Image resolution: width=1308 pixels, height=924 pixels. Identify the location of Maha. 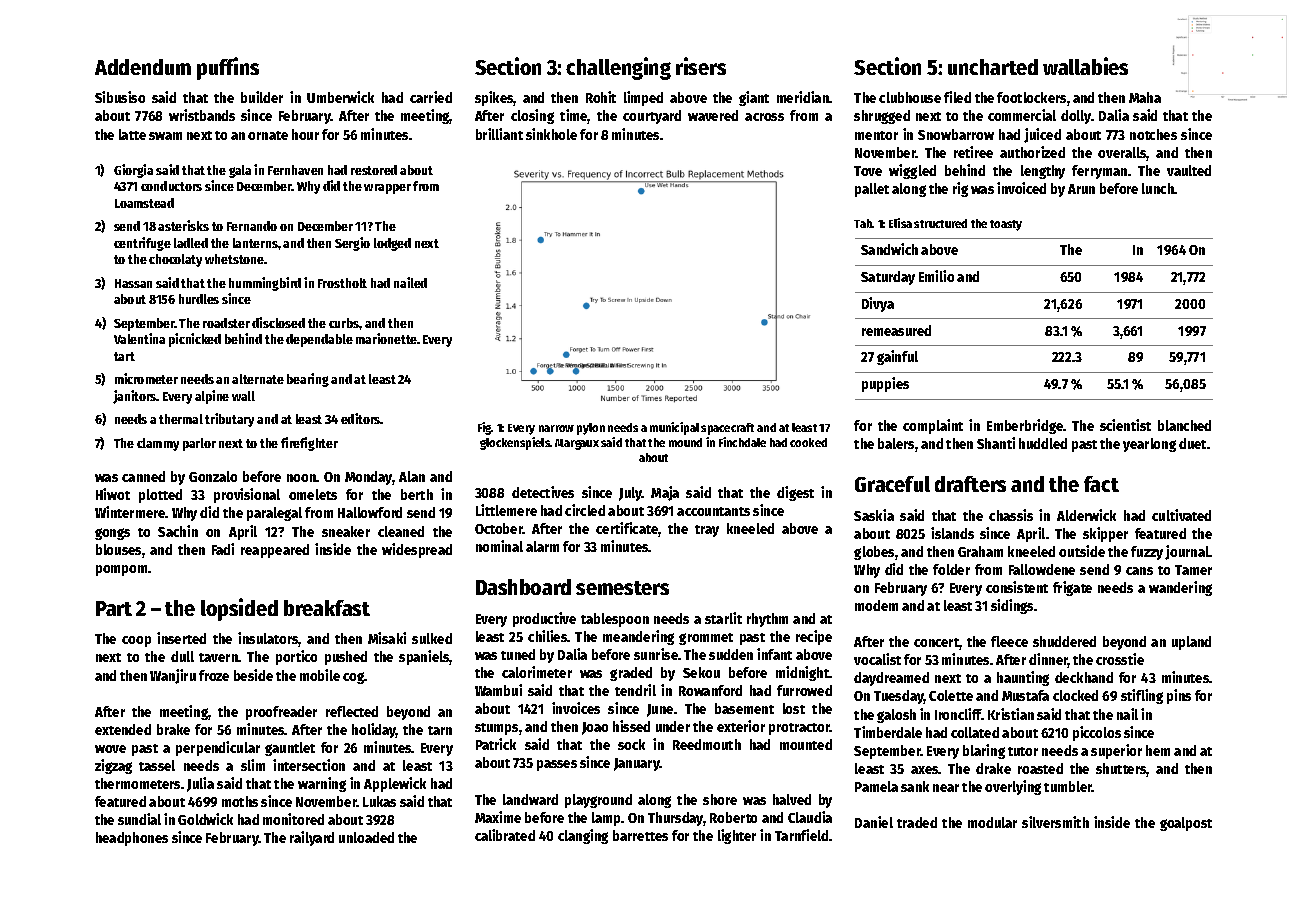
(1145, 97).
